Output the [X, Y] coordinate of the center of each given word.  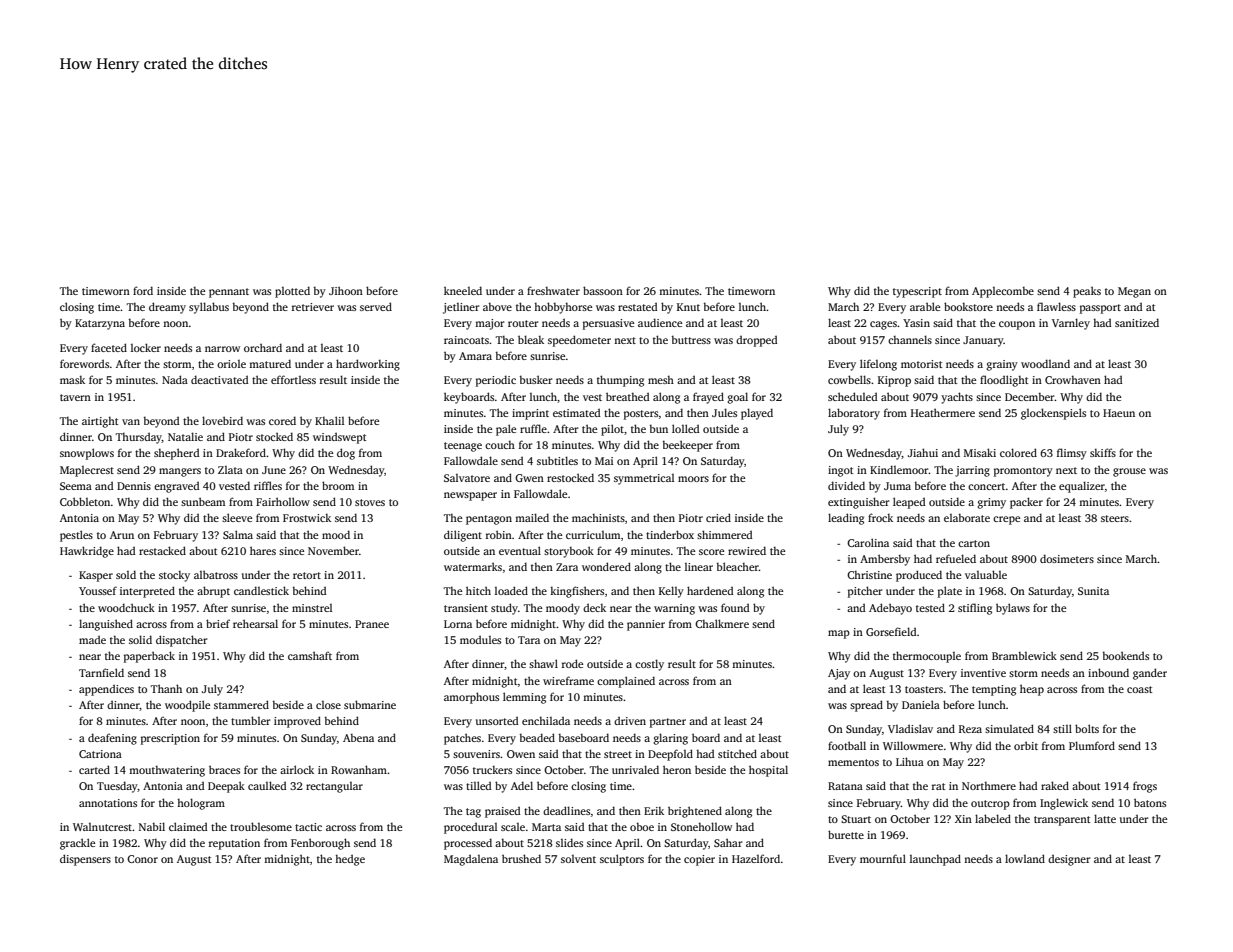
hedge [350, 860]
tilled [479, 785]
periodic [496, 381]
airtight [100, 422]
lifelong [878, 365]
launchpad [935, 860]
